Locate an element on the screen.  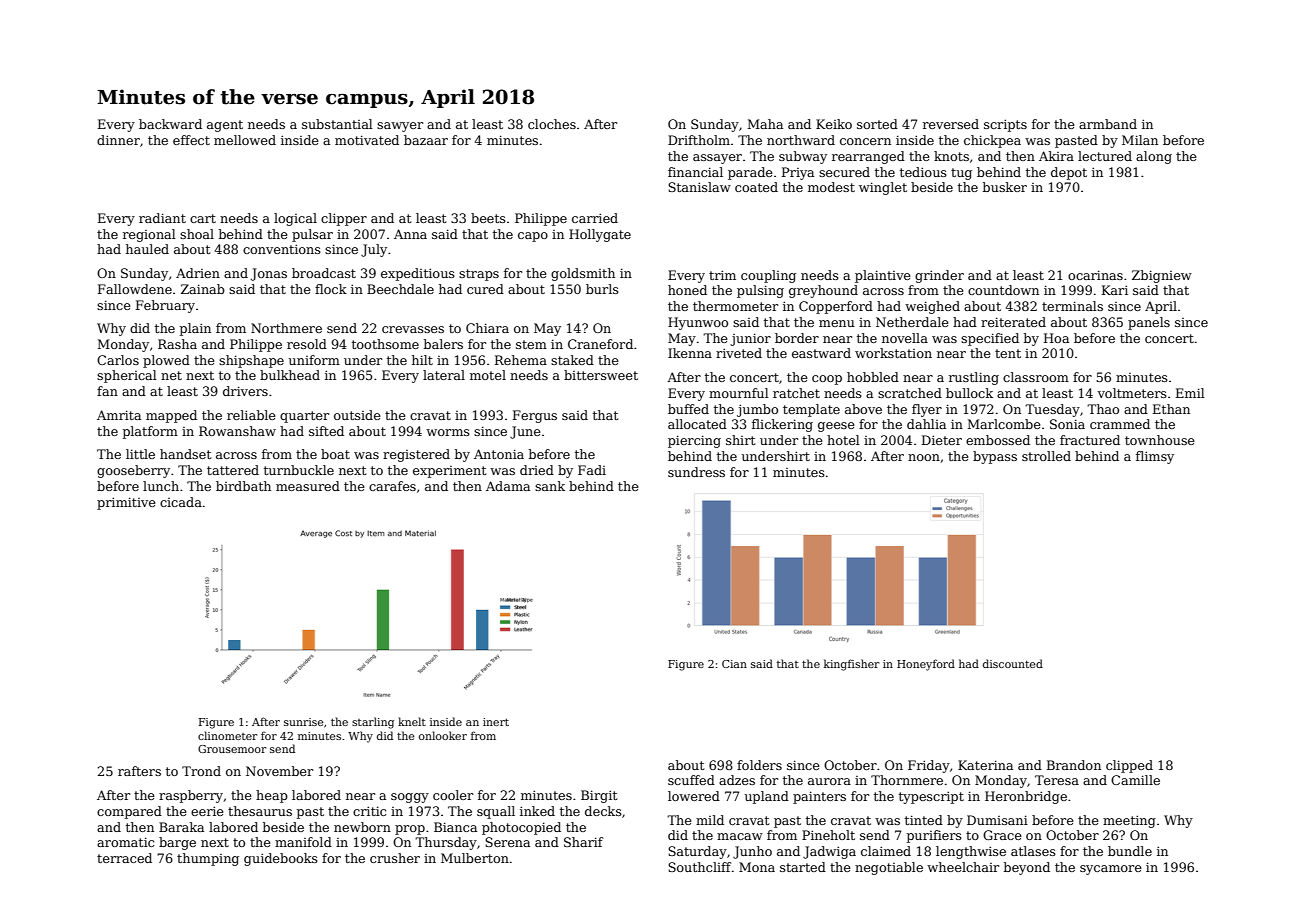
Mona is located at coordinates (757, 867).
